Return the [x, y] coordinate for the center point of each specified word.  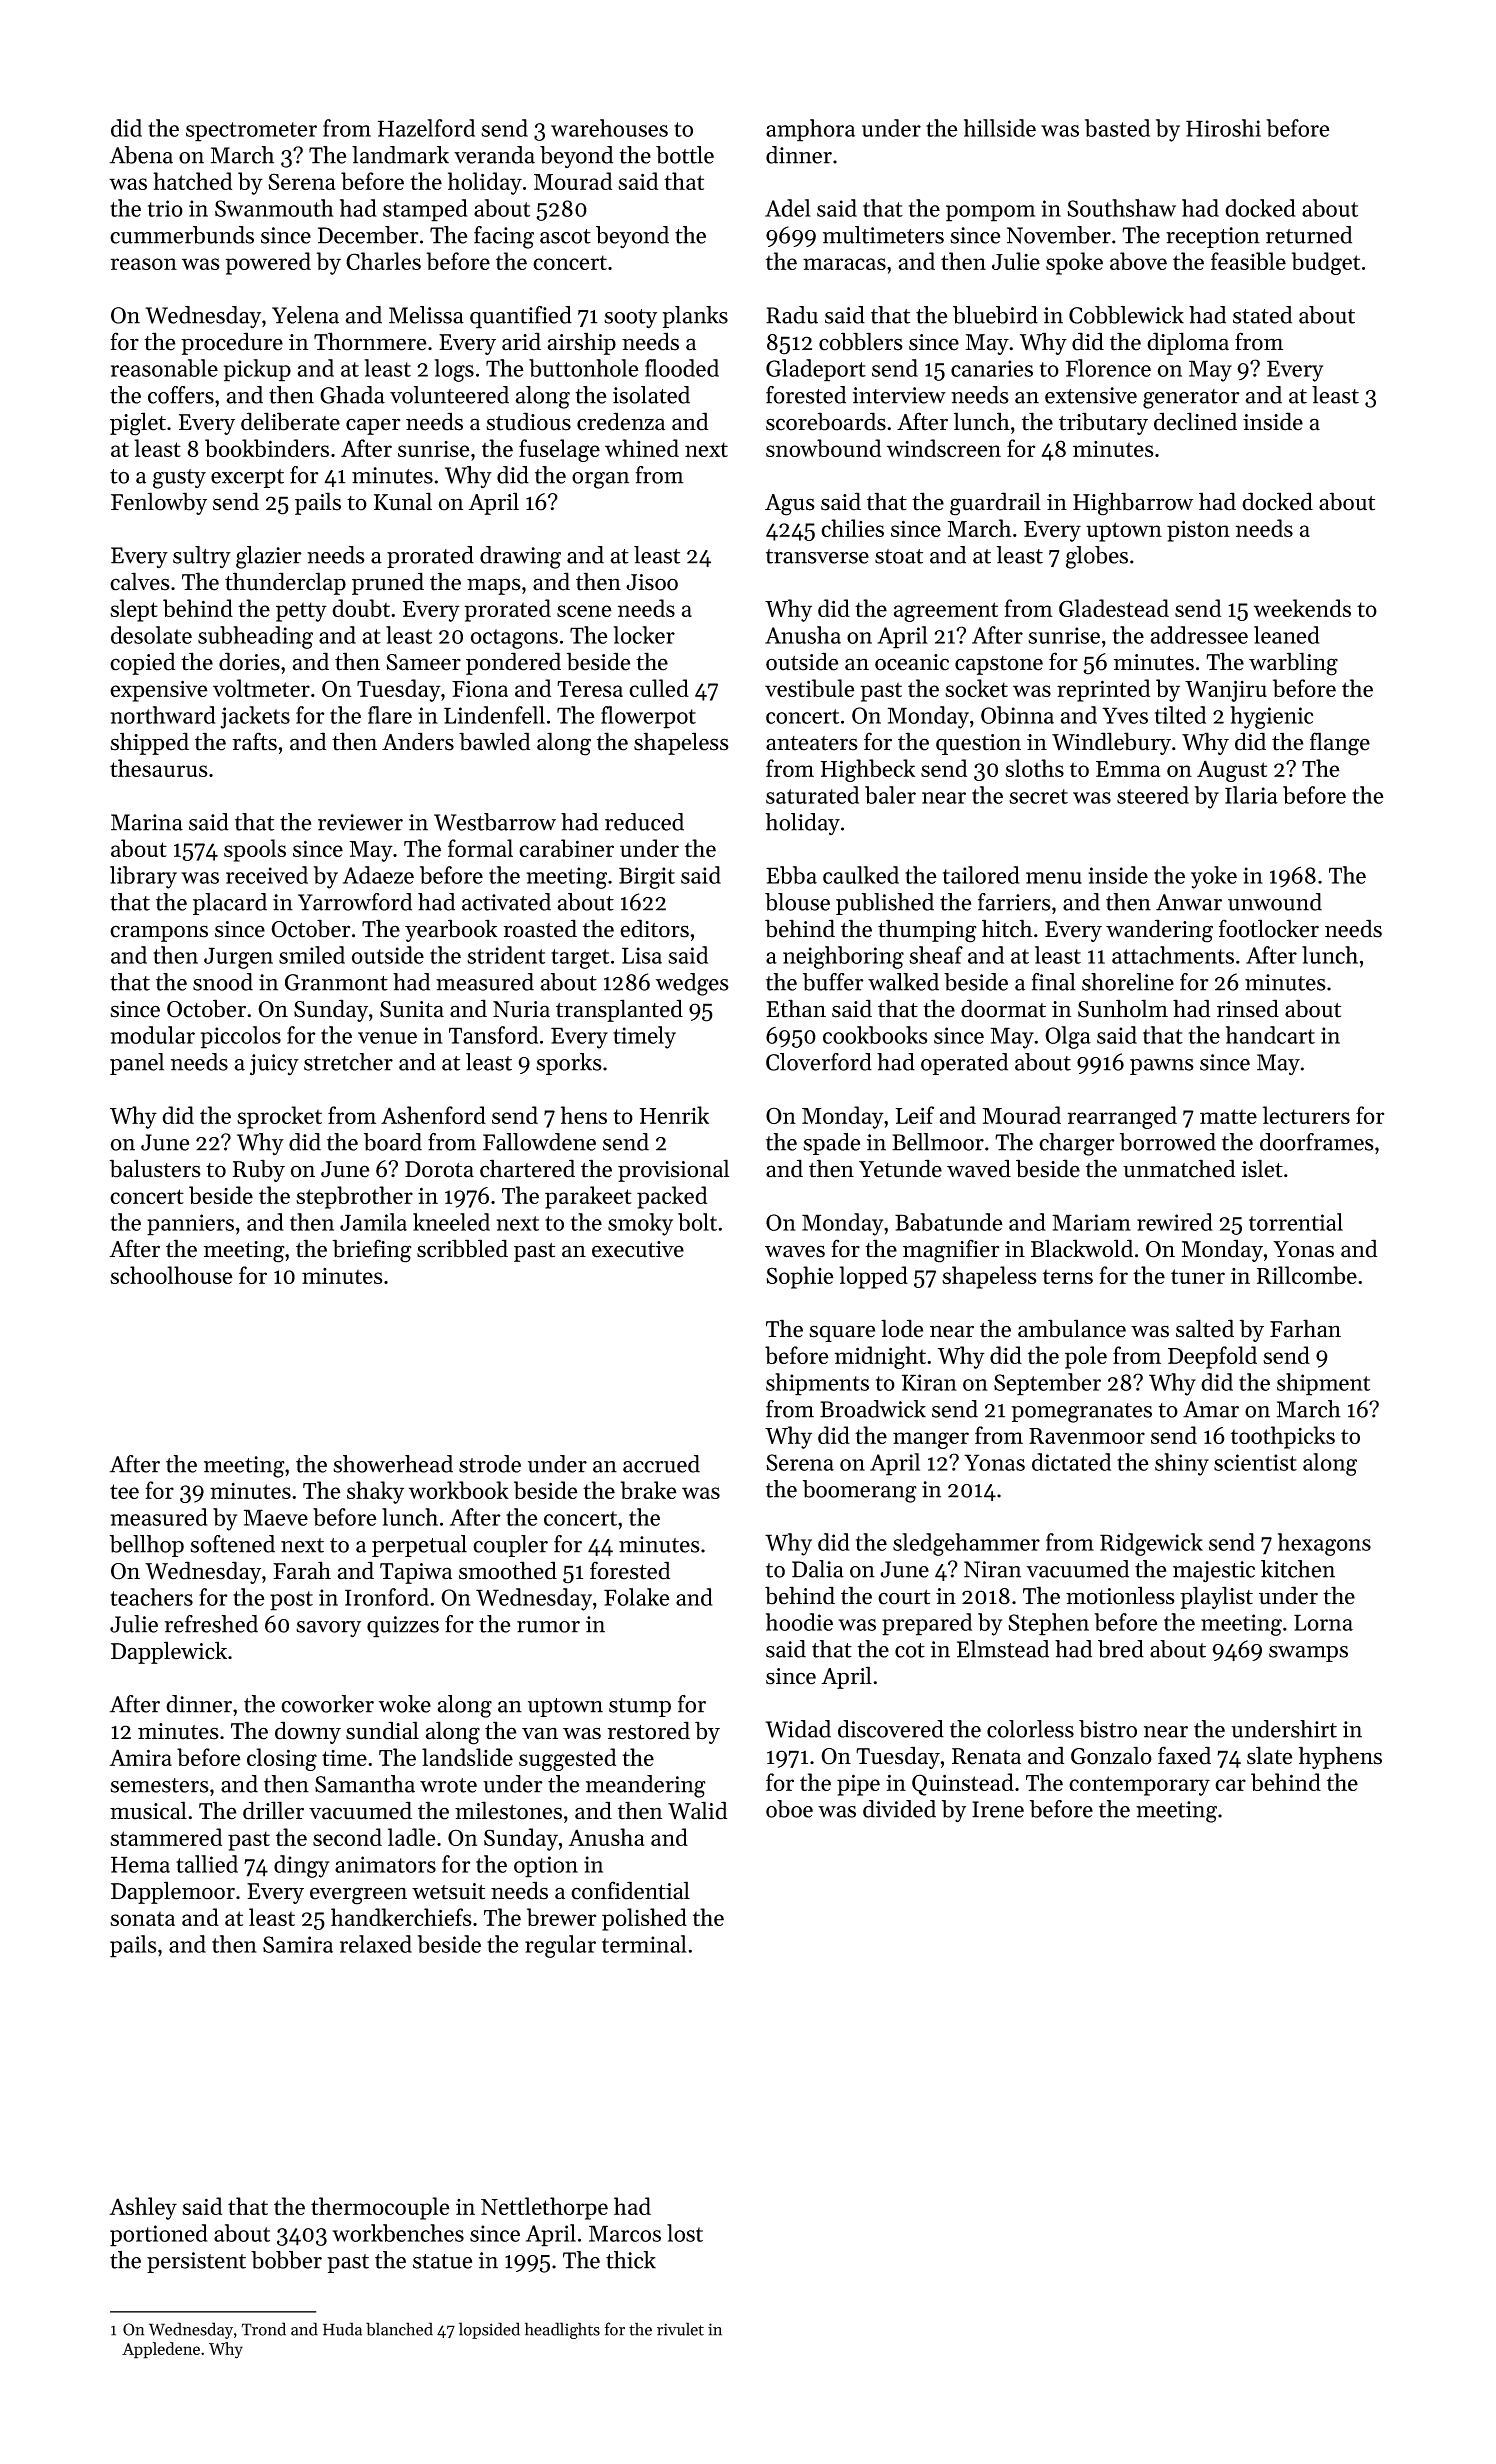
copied [142, 663]
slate [1269, 1755]
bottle [685, 155]
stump [640, 1707]
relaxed [376, 1944]
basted [1117, 128]
